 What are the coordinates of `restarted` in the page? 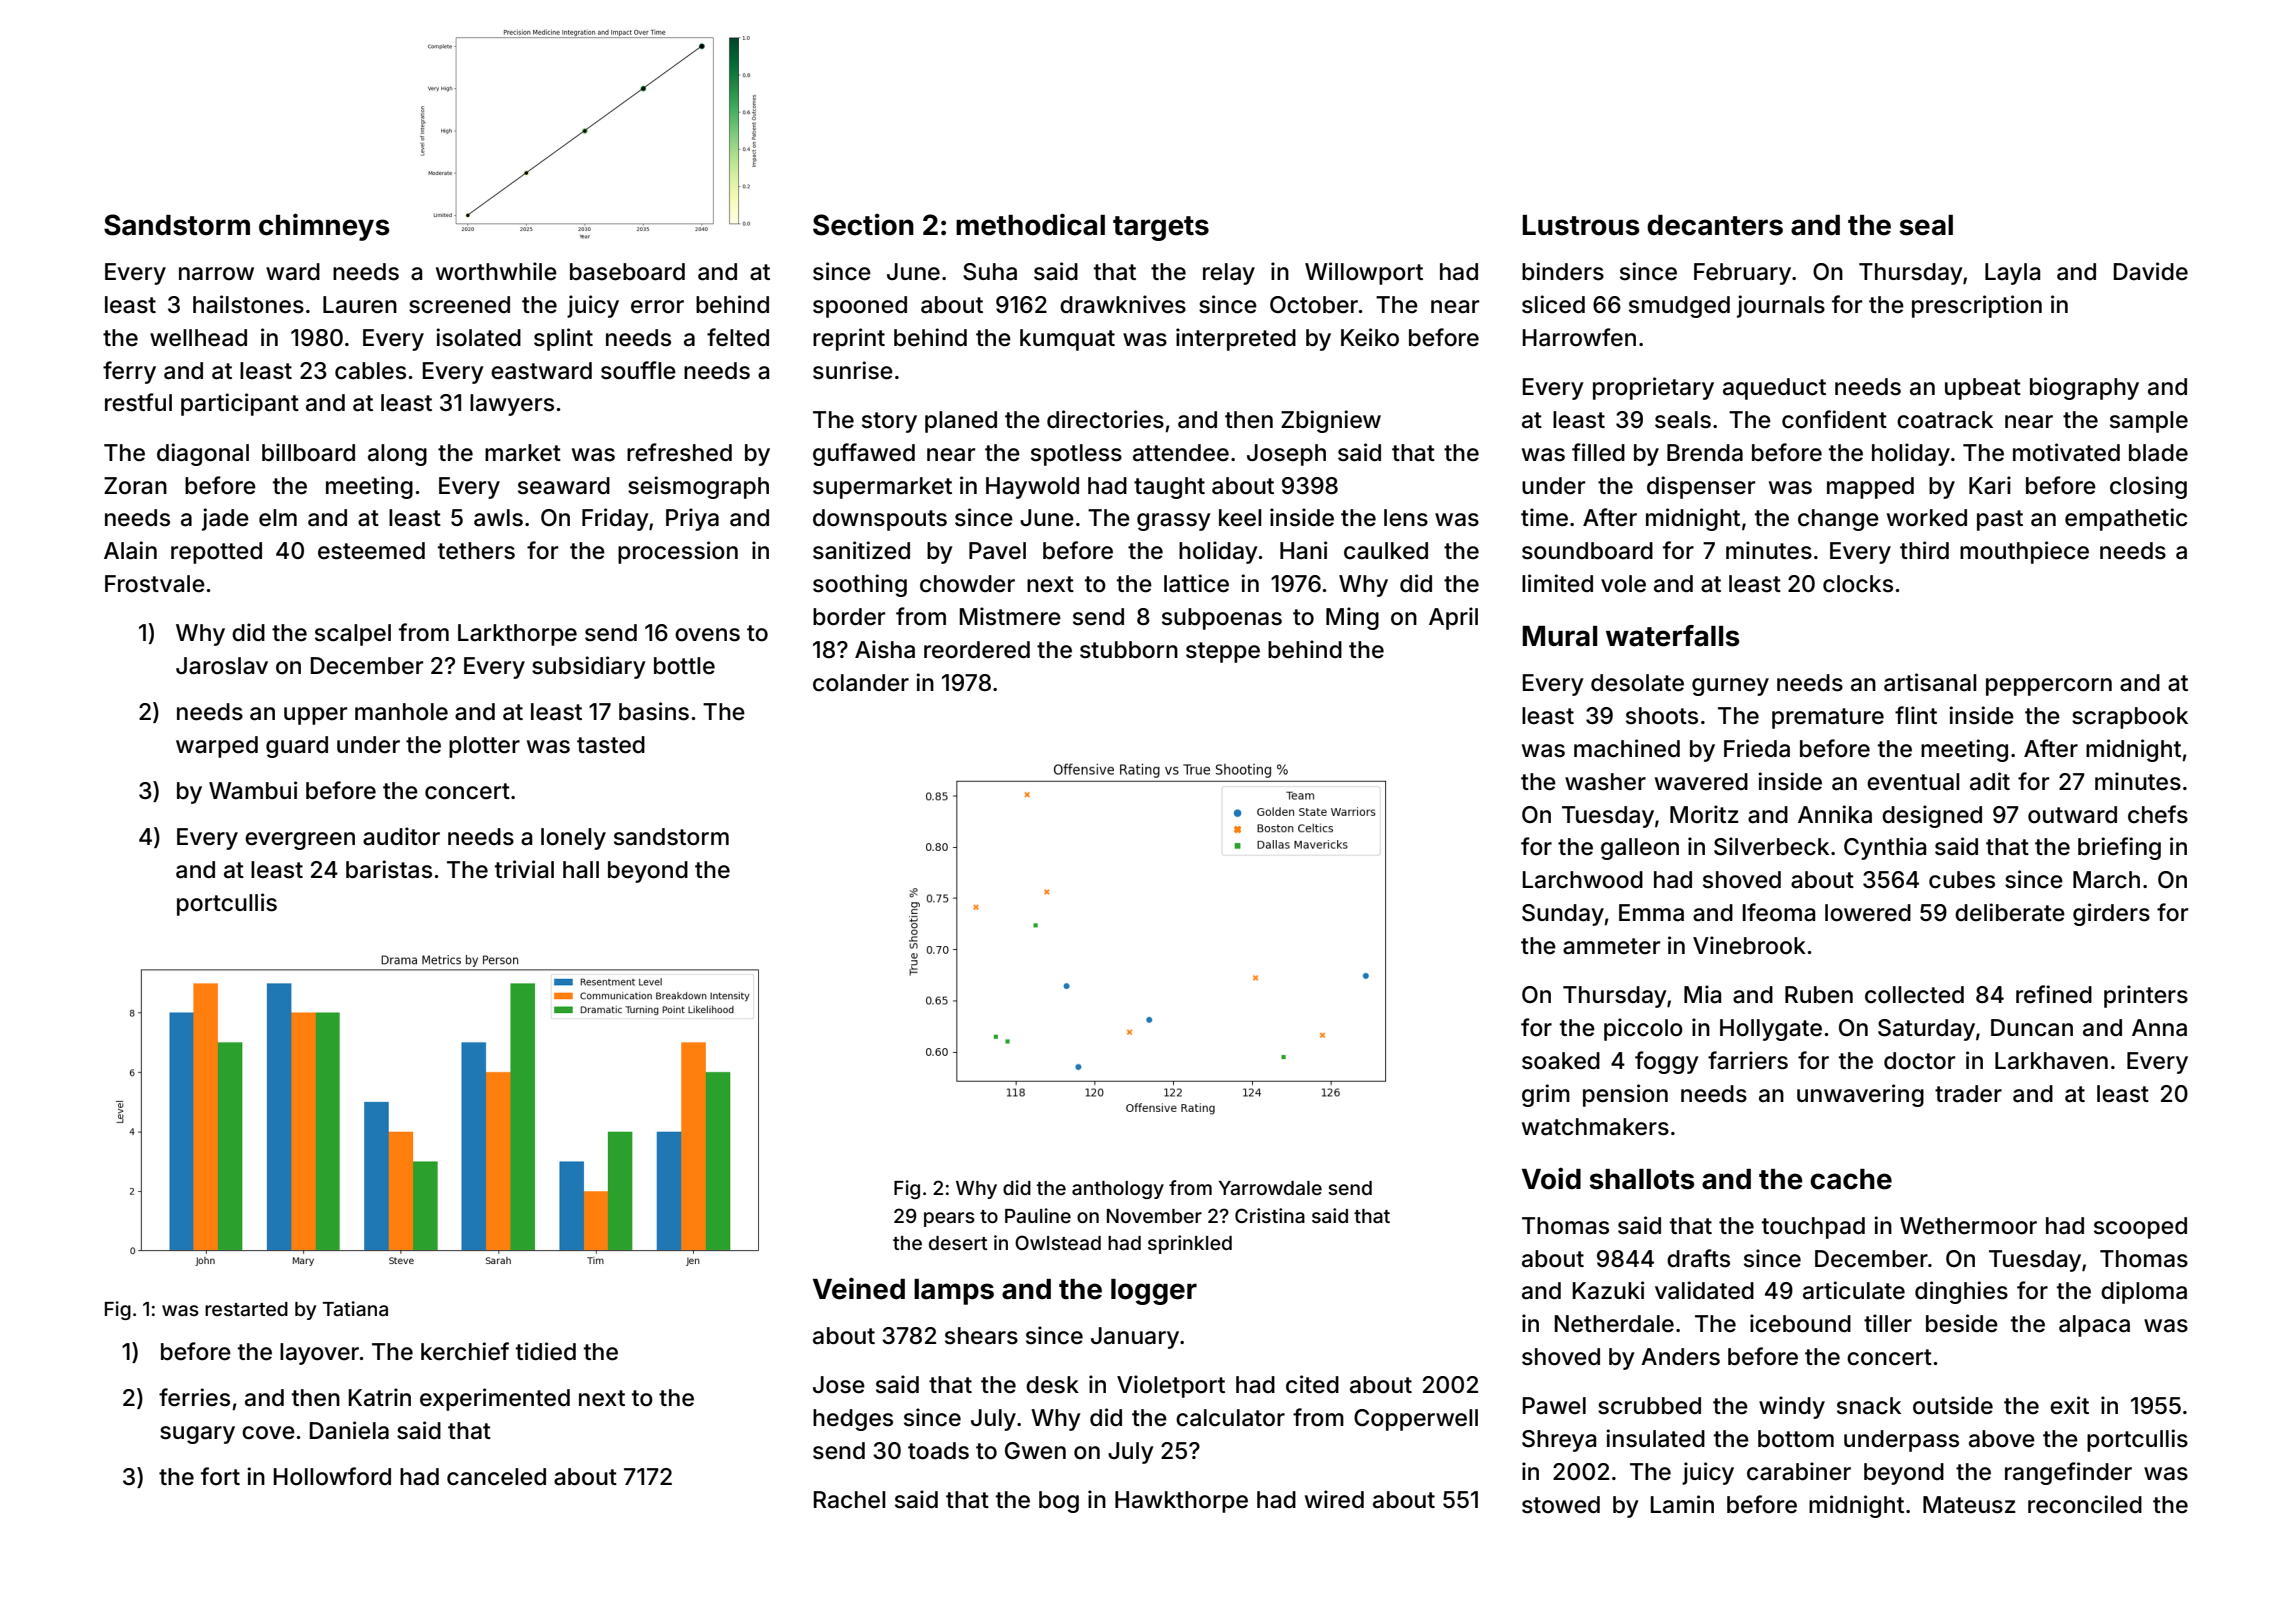 It's located at (246, 1309).
